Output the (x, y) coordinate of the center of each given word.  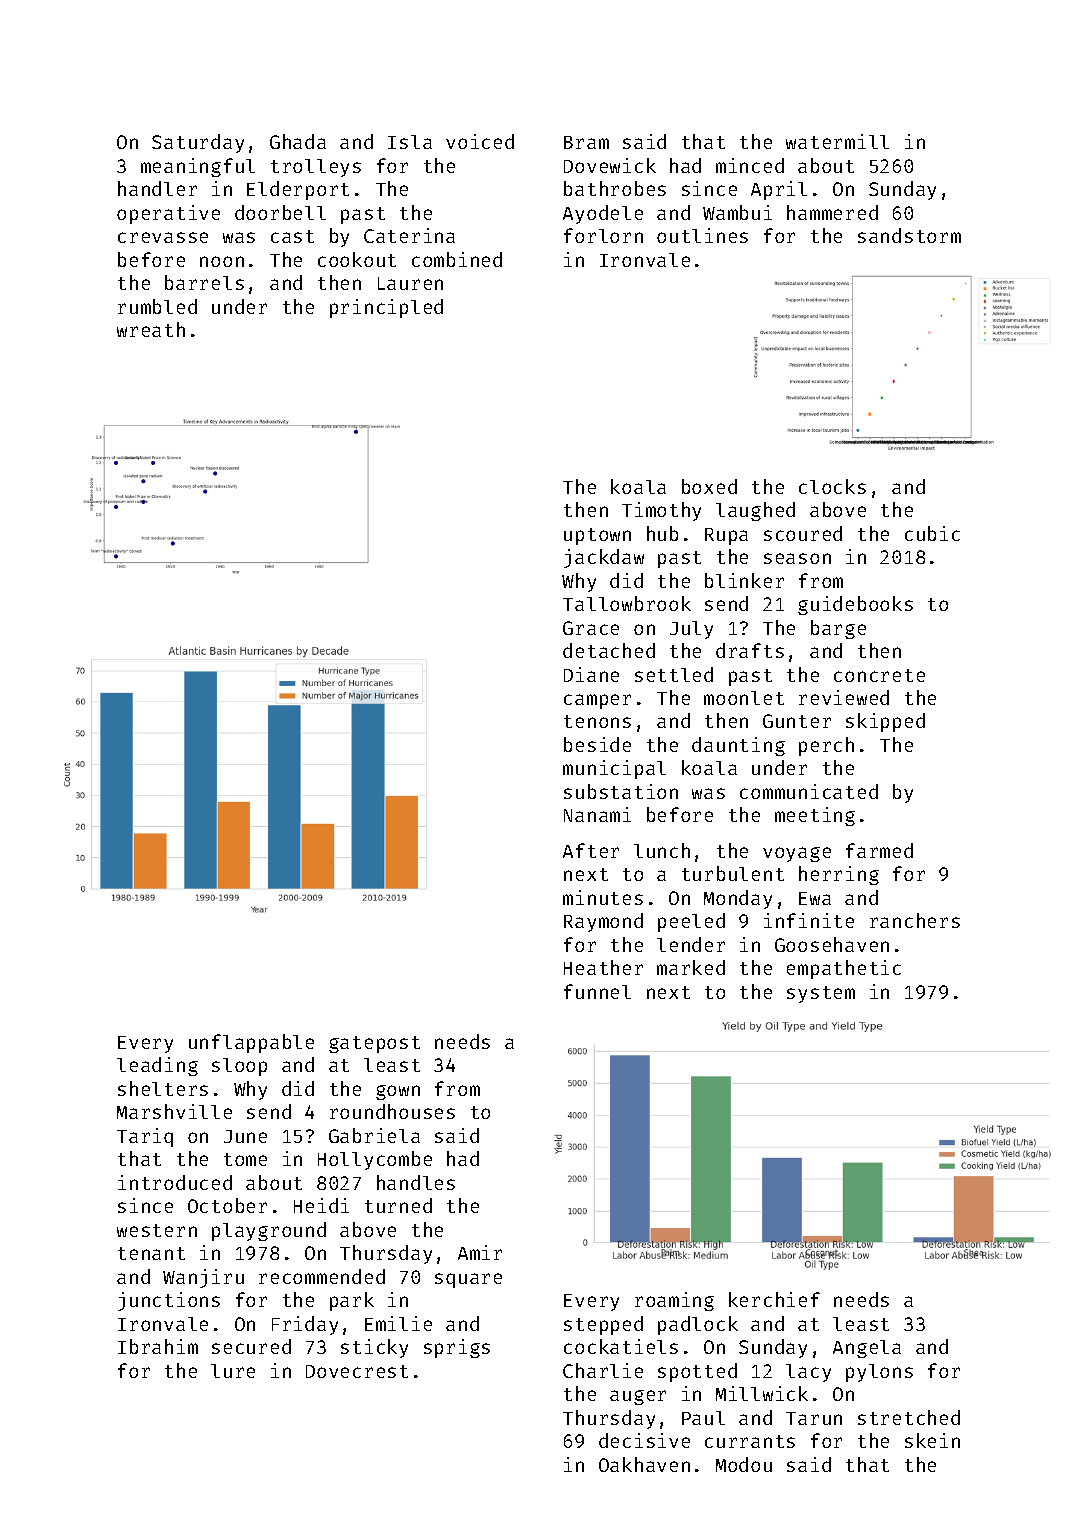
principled (386, 308)
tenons (597, 721)
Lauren (410, 283)
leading (157, 1066)
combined (457, 259)
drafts (750, 650)
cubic (932, 533)
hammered (832, 212)
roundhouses (392, 1111)
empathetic (844, 969)
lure (233, 1371)
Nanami (597, 814)
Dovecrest (357, 1371)
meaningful (198, 167)
